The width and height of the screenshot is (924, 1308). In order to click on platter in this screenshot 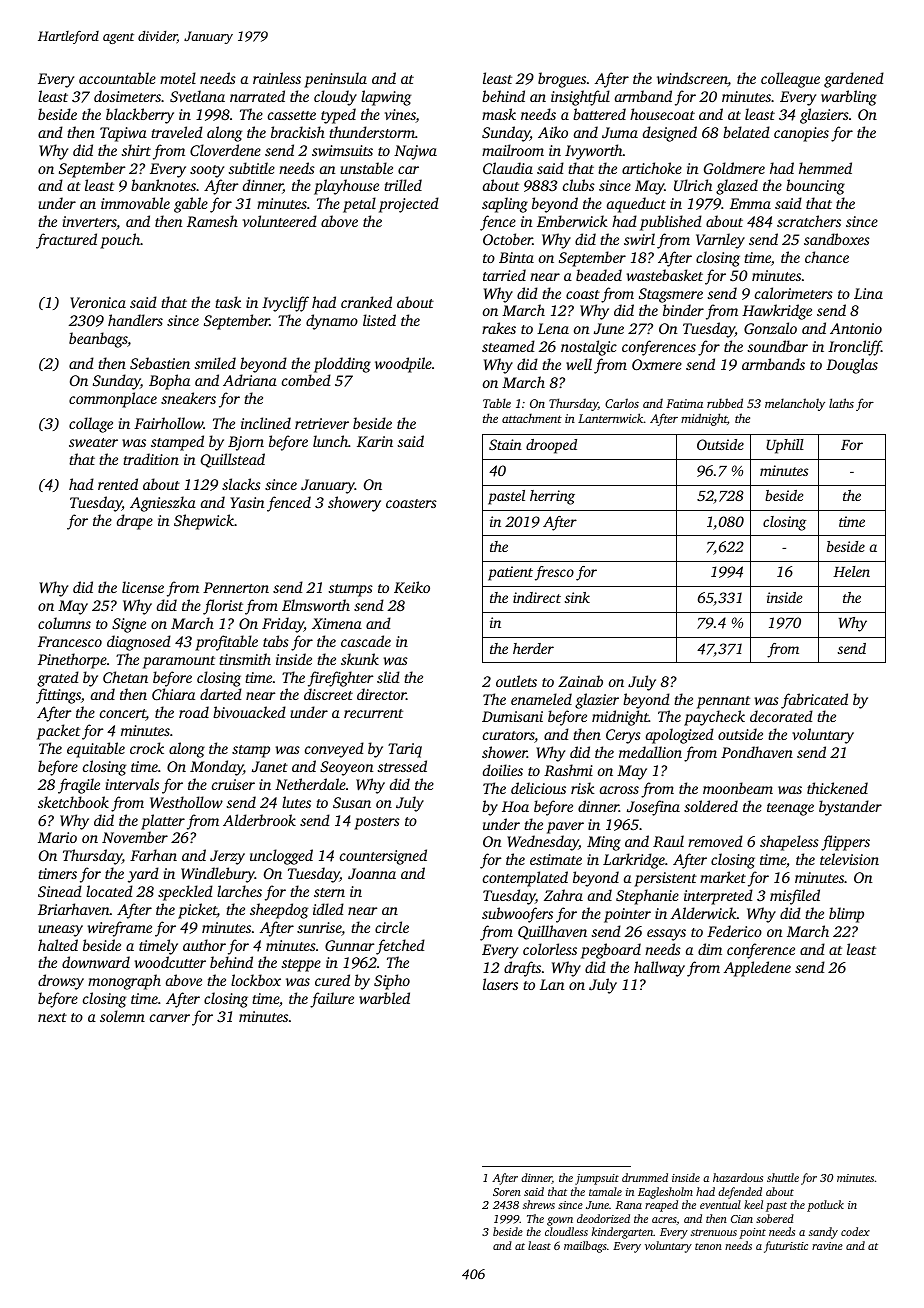, I will do `click(163, 822)`.
